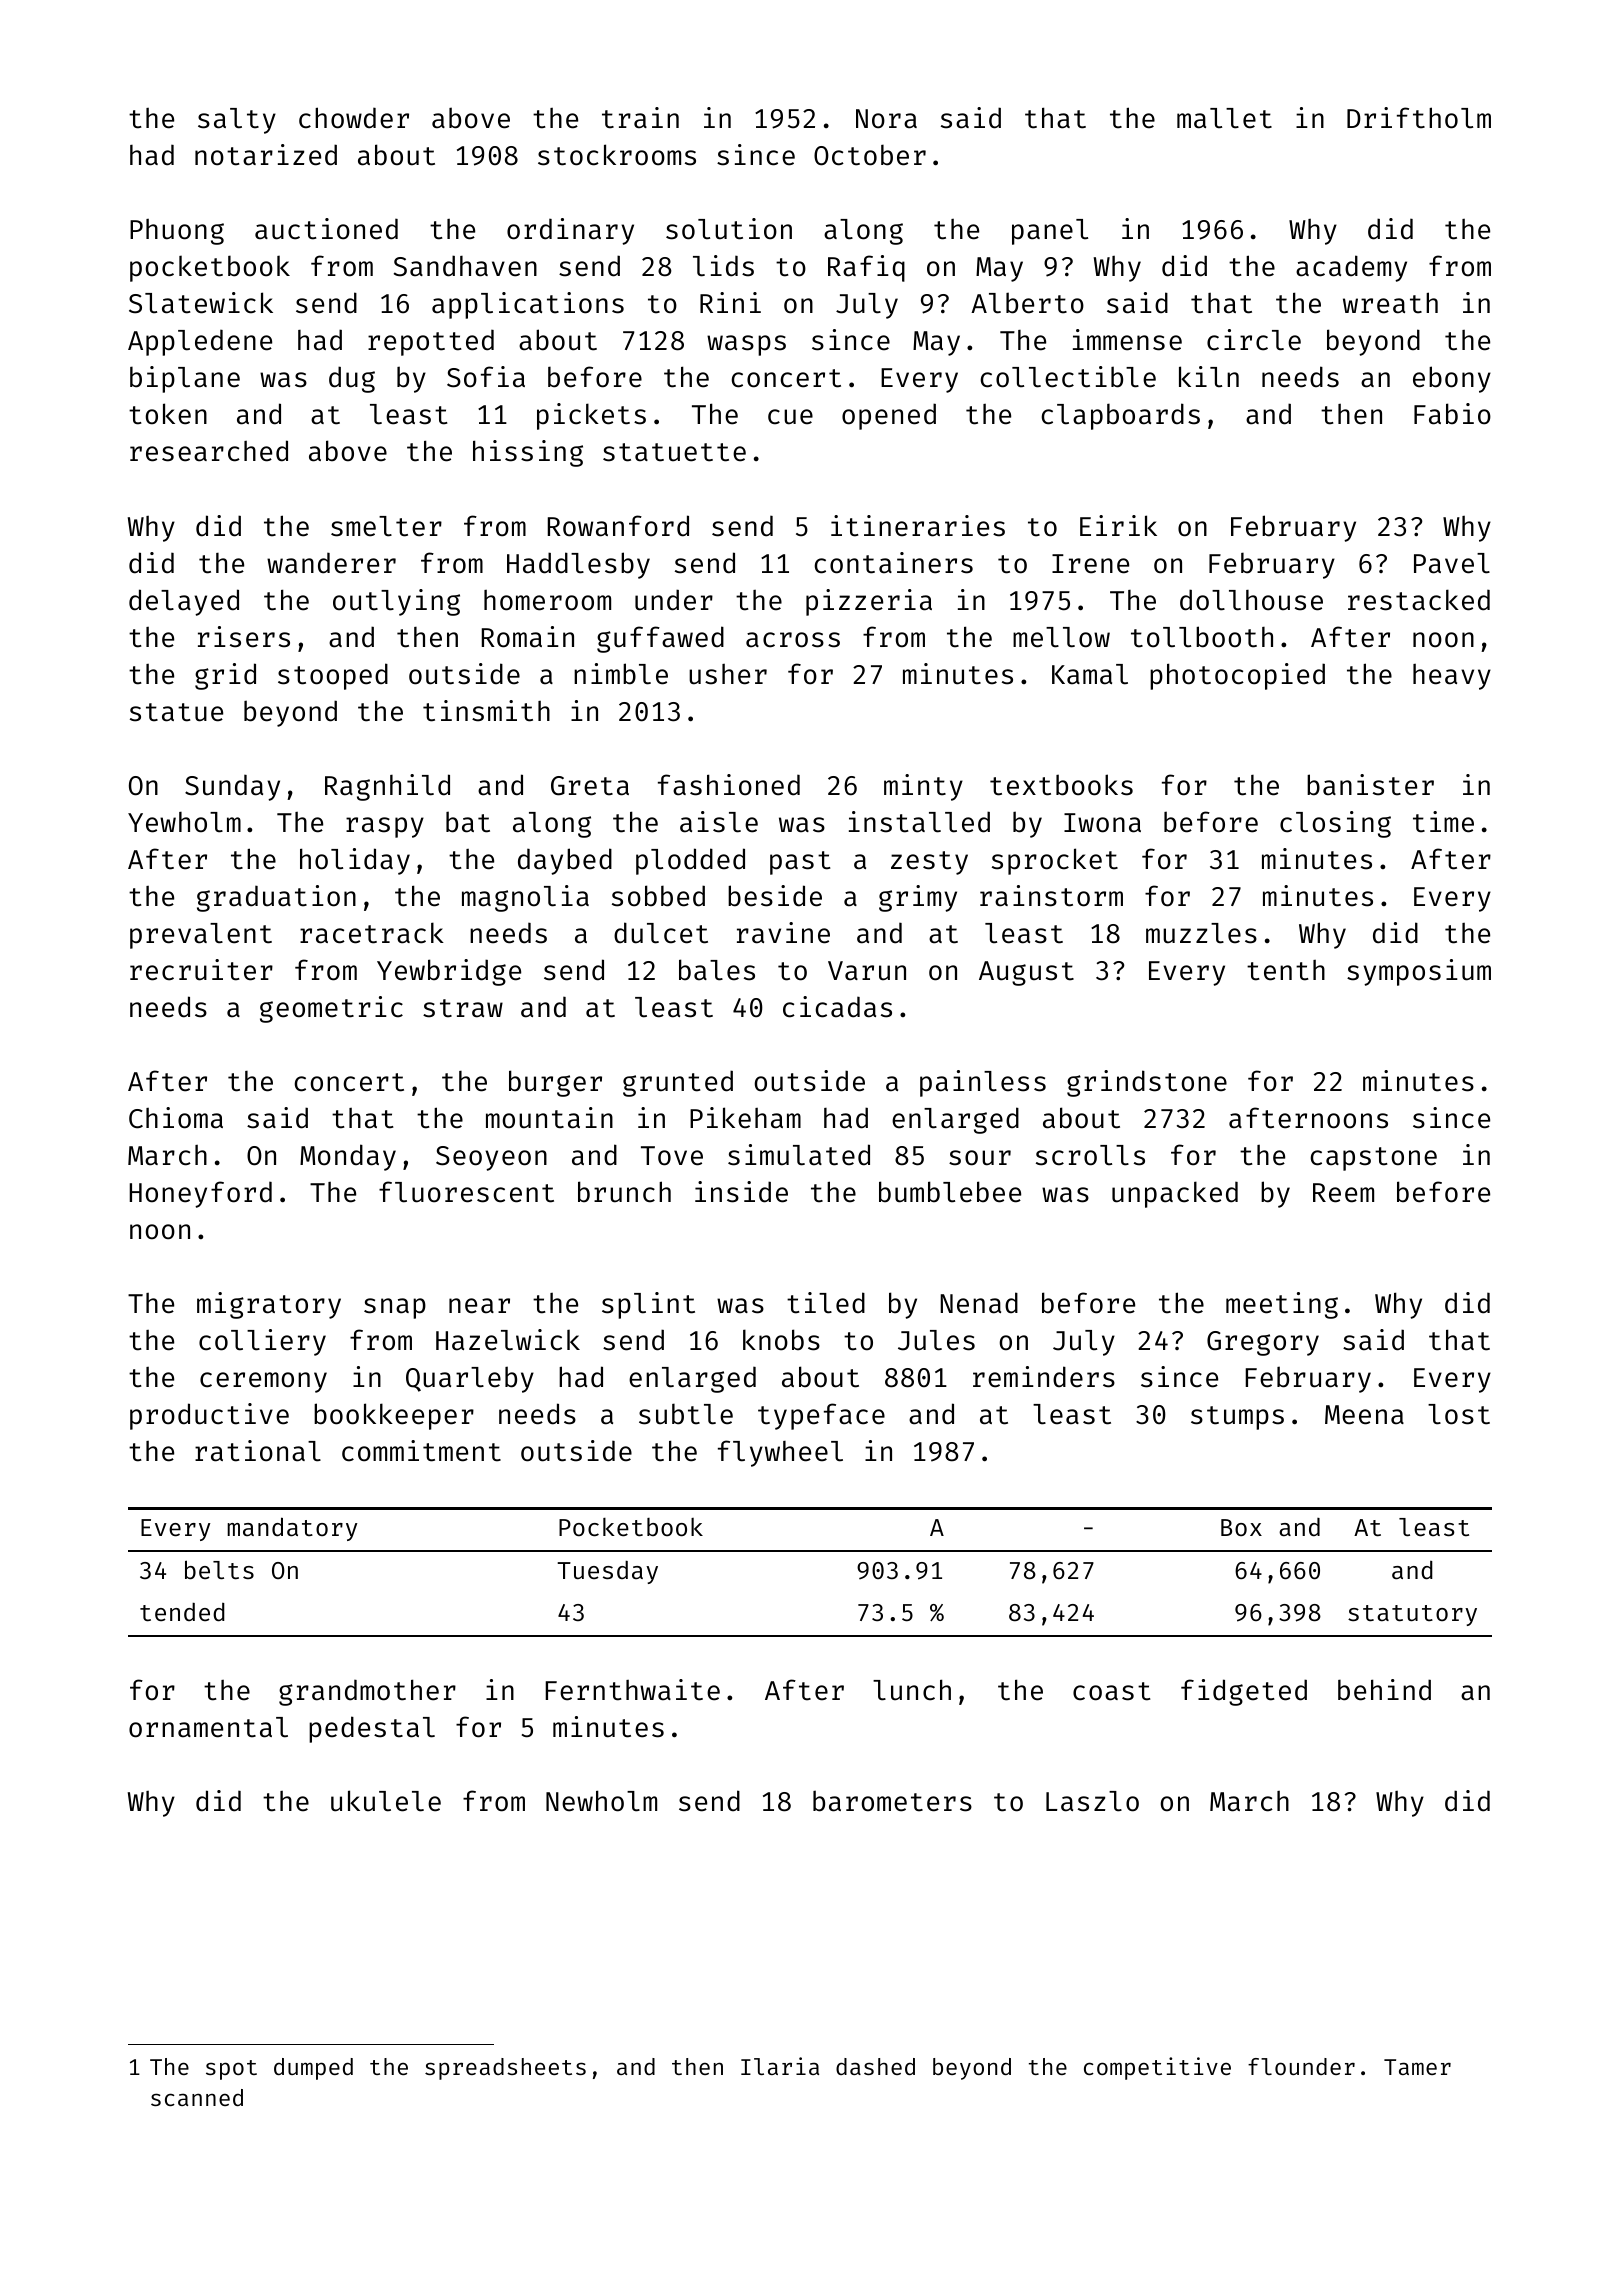  I want to click on mandatory, so click(292, 1529).
